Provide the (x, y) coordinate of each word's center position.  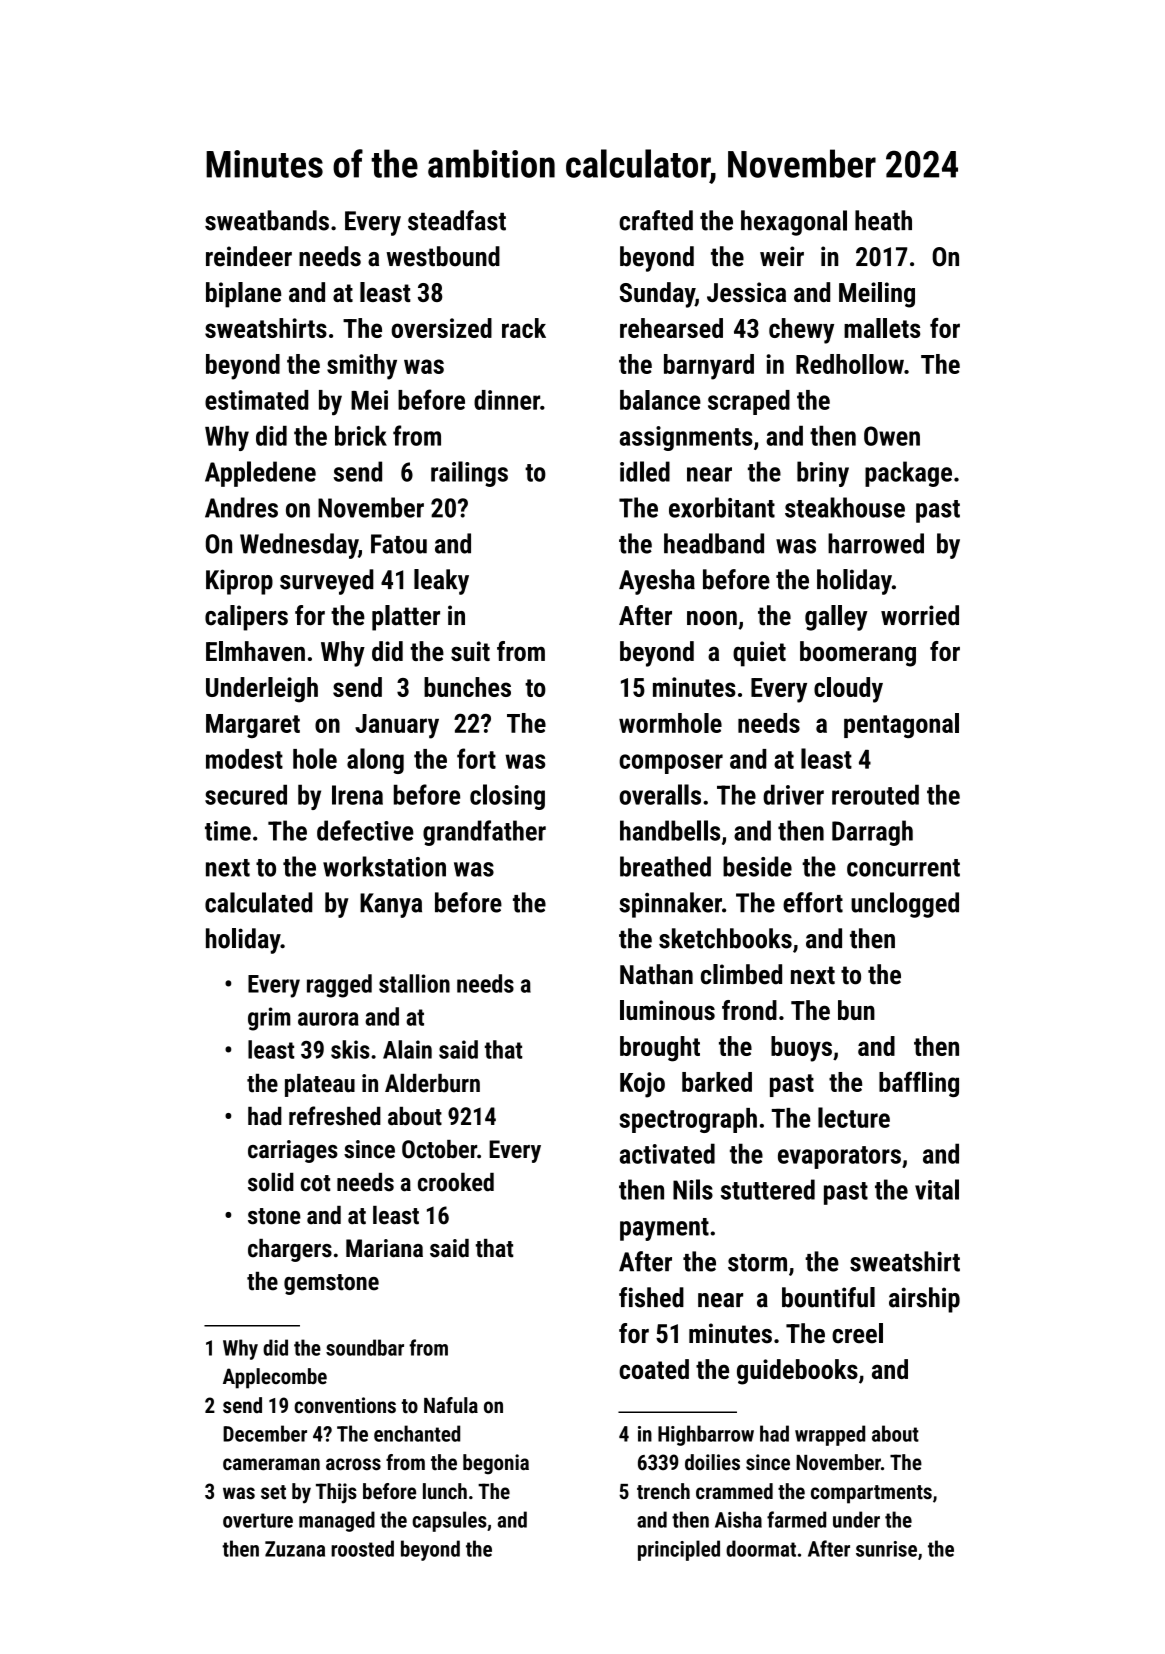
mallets (882, 328)
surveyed (327, 582)
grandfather (484, 833)
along (375, 761)
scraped (749, 402)
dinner (507, 400)
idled (645, 471)
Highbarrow (706, 1435)
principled (679, 1550)
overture (258, 1520)
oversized (441, 328)
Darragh (872, 833)
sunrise (886, 1549)
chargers (290, 1250)
